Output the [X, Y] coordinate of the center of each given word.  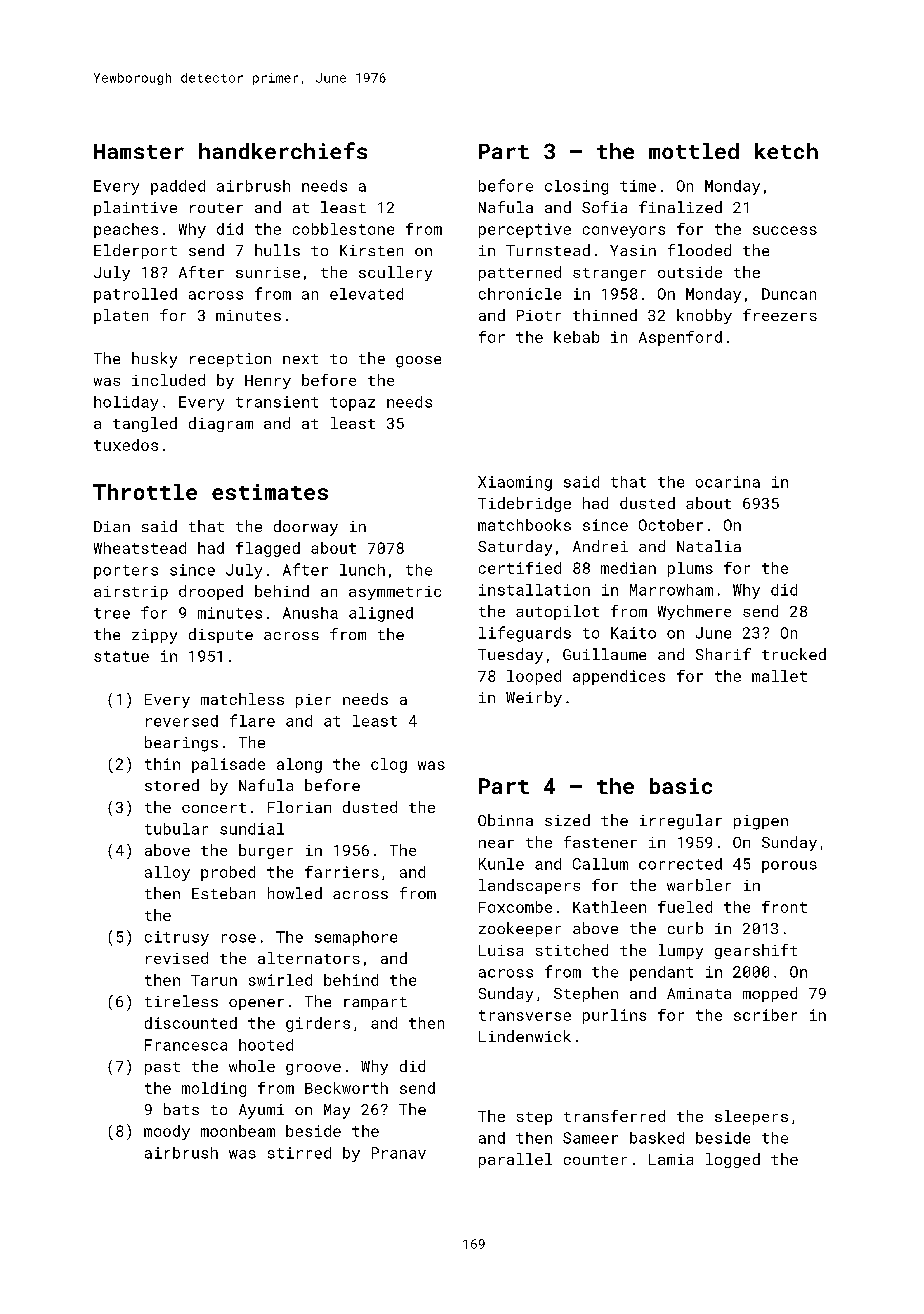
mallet [779, 676]
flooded [699, 250]
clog [389, 765]
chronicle [520, 294]
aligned [381, 614]
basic [681, 786]
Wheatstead [140, 548]
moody [167, 1132]
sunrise [268, 272]
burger [266, 851]
